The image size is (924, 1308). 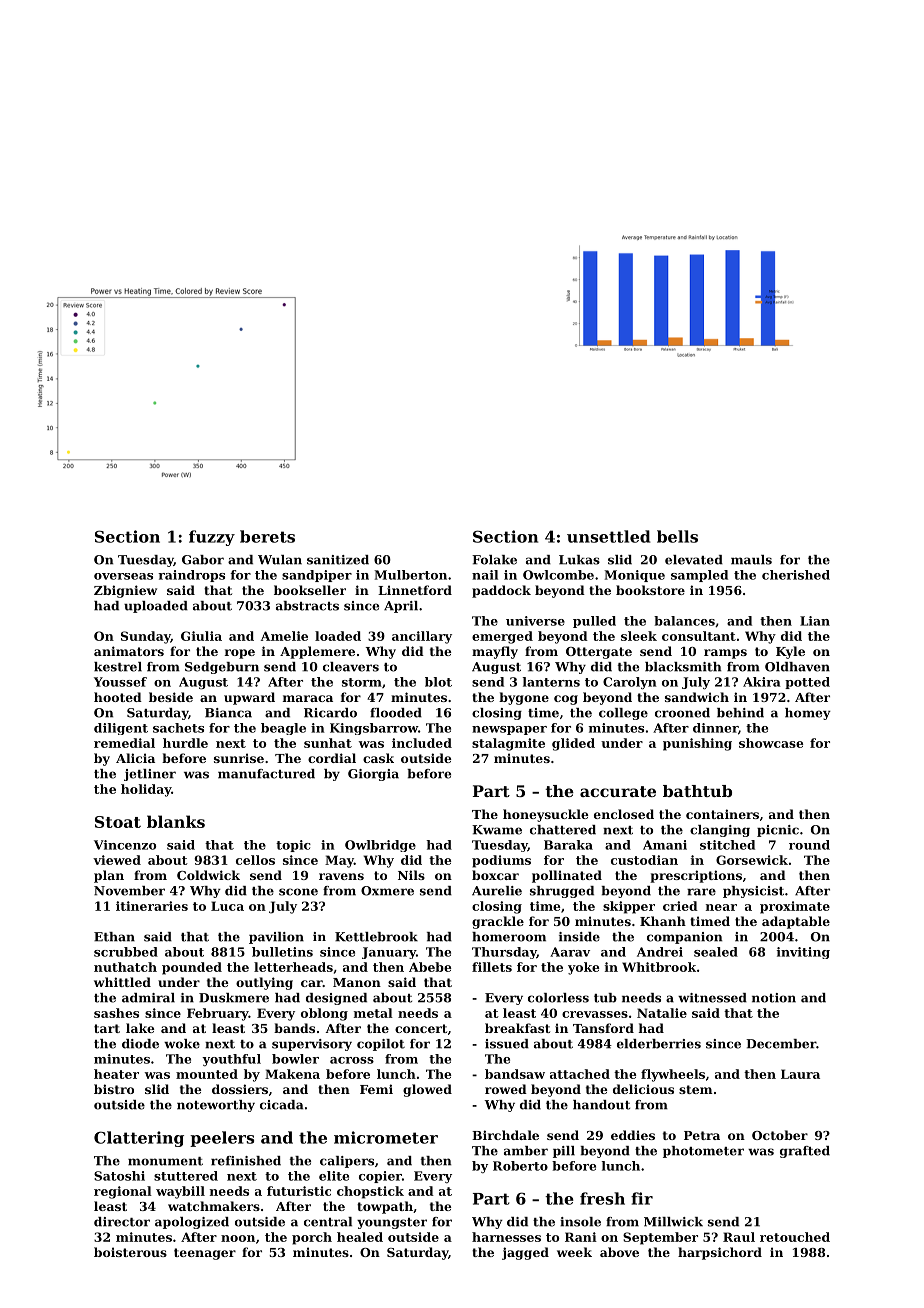 What do you see at coordinates (123, 576) in the screenshot?
I see `overseas` at bounding box center [123, 576].
